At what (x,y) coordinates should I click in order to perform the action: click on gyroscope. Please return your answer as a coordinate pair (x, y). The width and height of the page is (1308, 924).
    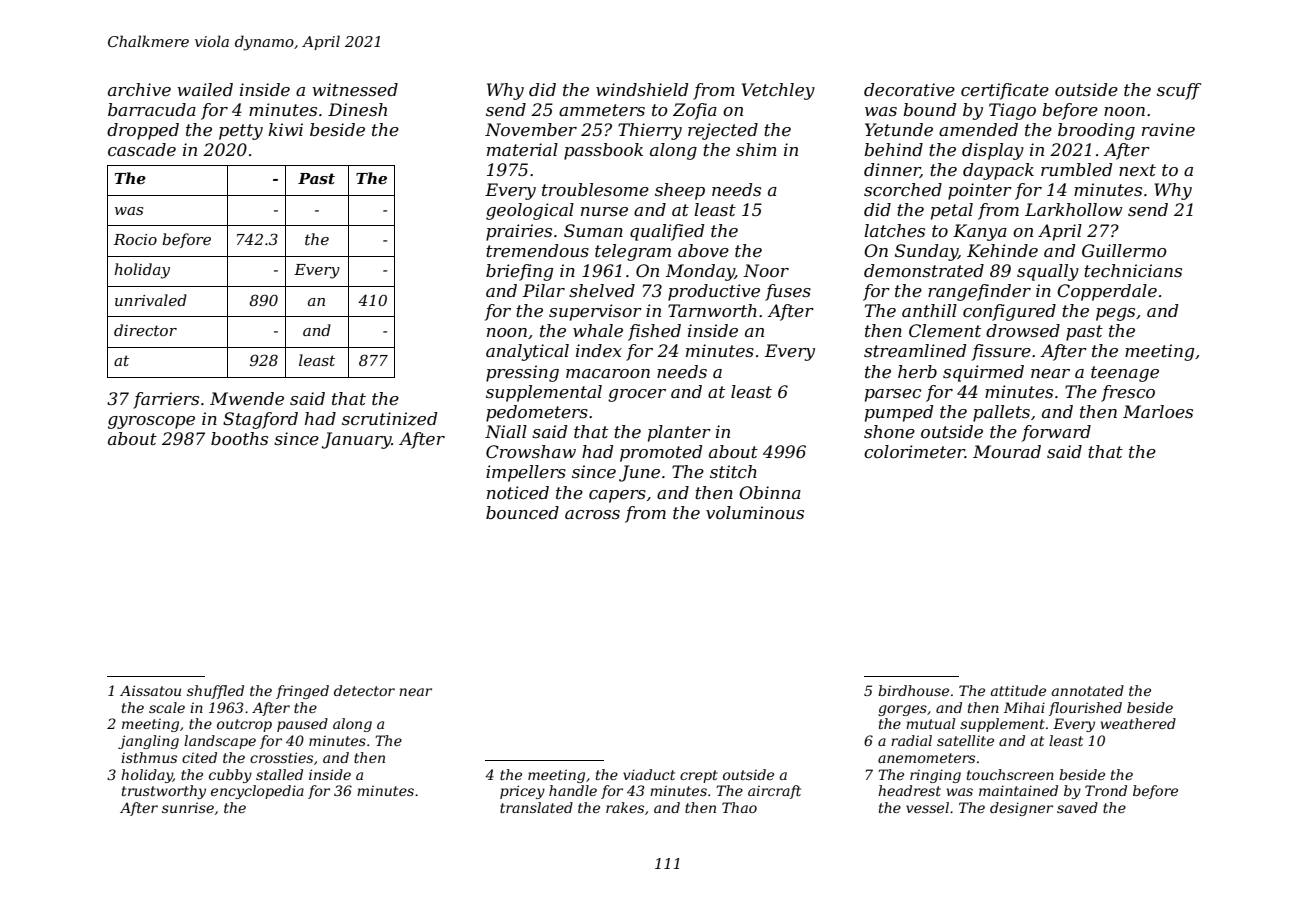
    Looking at the image, I should click on (151, 422).
